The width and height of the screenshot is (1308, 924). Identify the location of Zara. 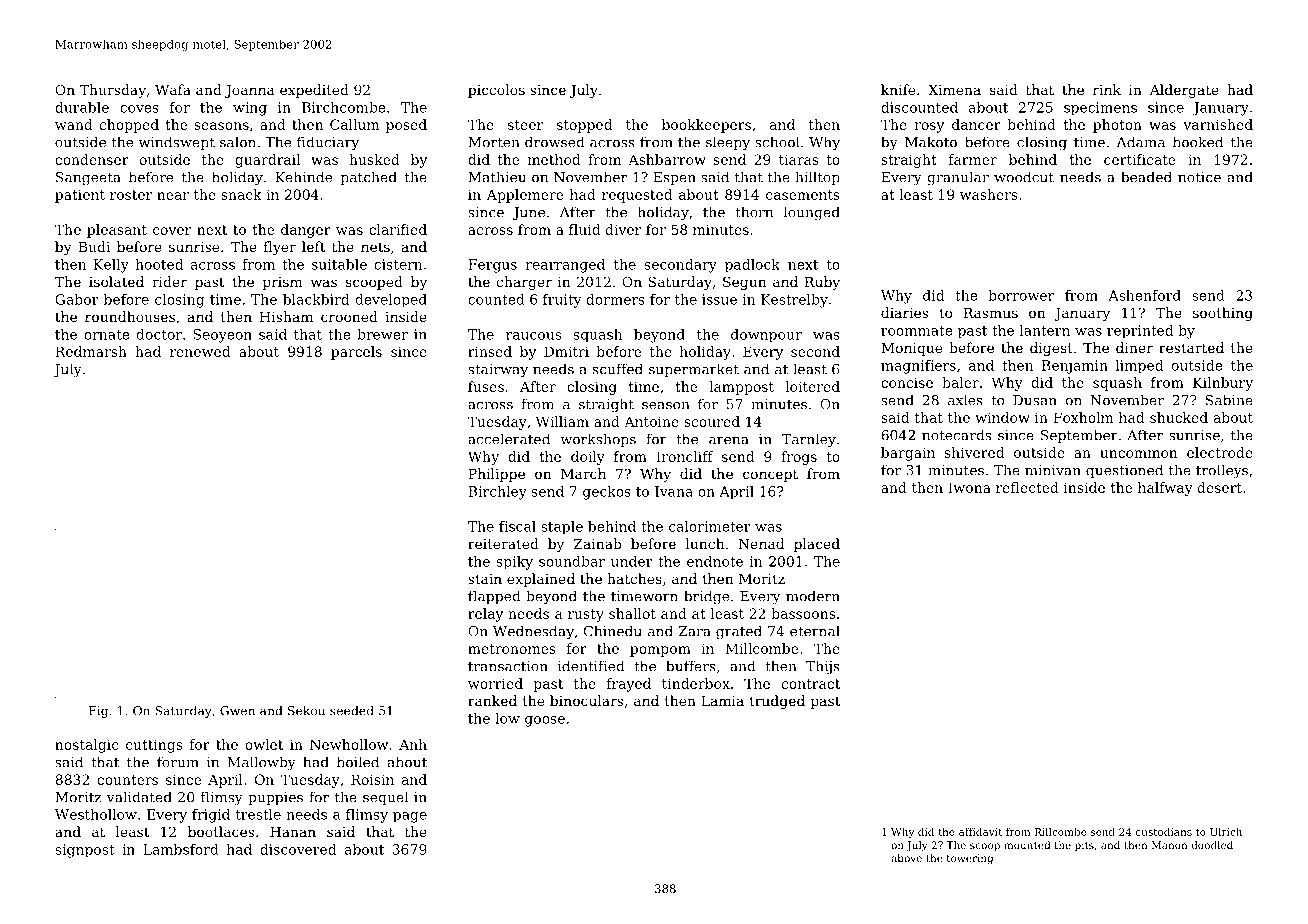
(695, 631).
